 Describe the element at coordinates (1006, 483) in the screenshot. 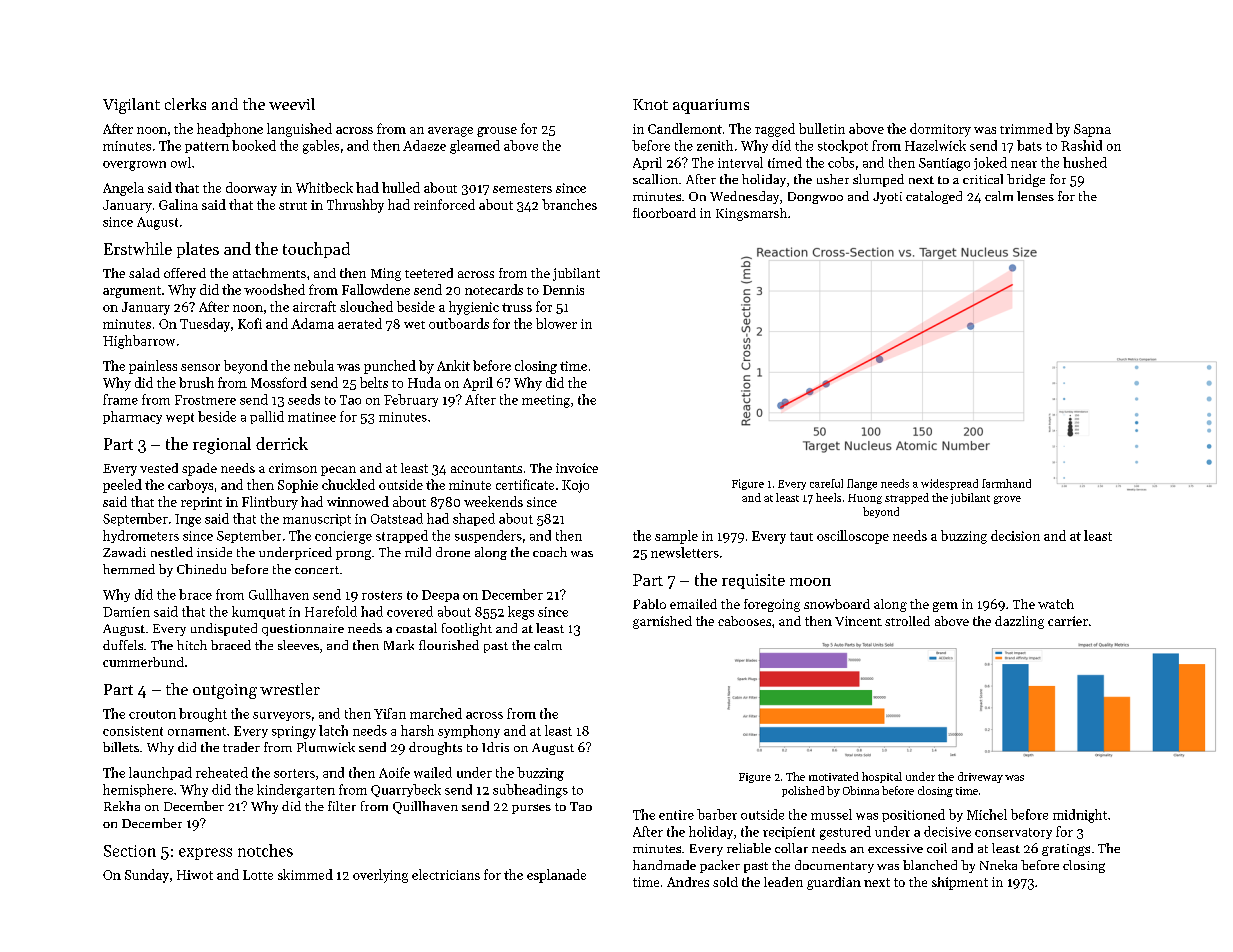

I see `farmhand` at that location.
